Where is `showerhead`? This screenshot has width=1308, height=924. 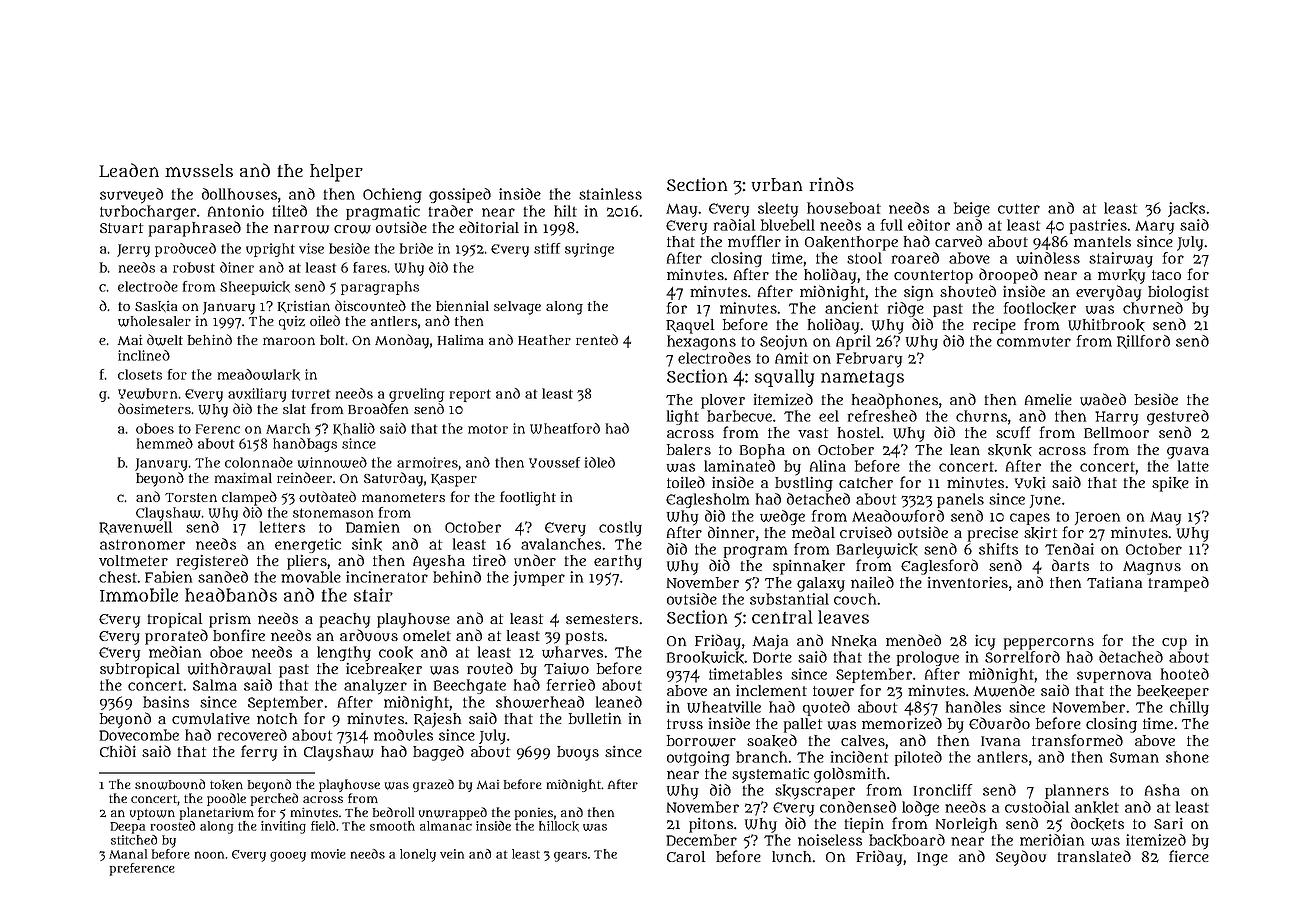
showerhead is located at coordinates (540, 702).
